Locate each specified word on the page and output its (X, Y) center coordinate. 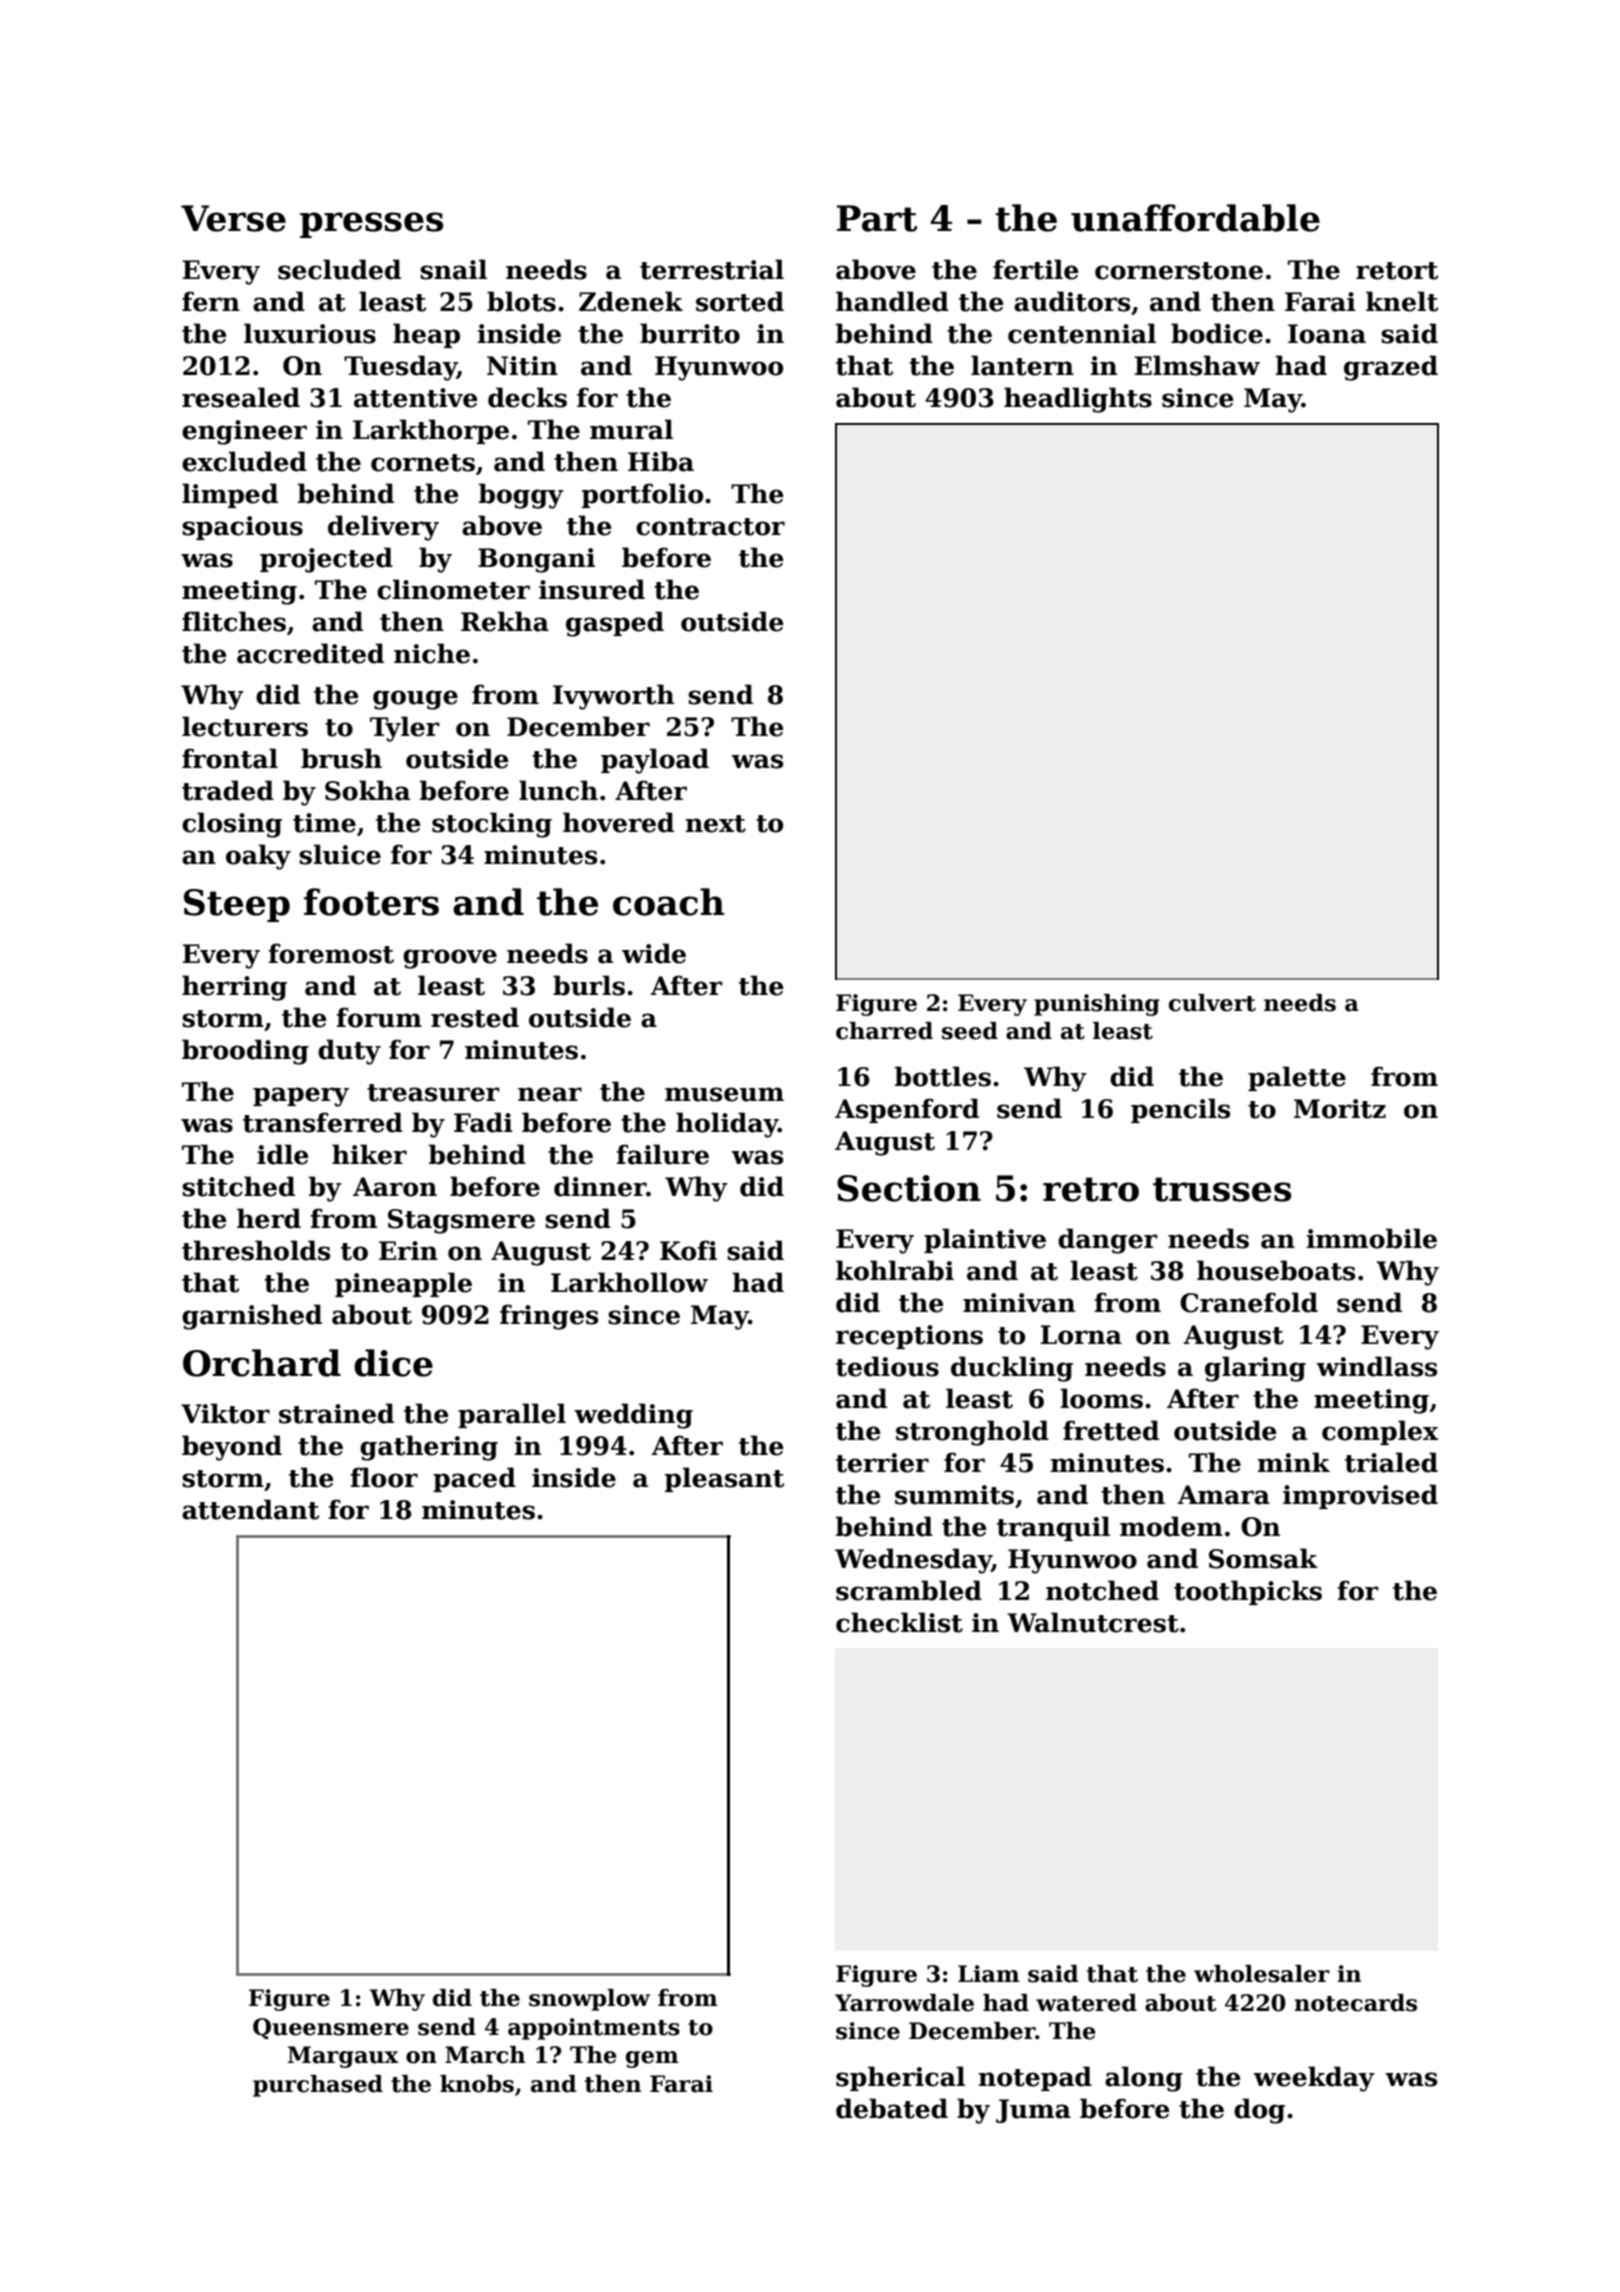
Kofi (688, 1250)
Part (877, 218)
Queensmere (331, 2028)
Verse (233, 218)
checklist (899, 1622)
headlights (1078, 400)
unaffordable (1195, 218)
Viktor (225, 1413)
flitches (234, 621)
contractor (710, 527)
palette (1297, 1078)
